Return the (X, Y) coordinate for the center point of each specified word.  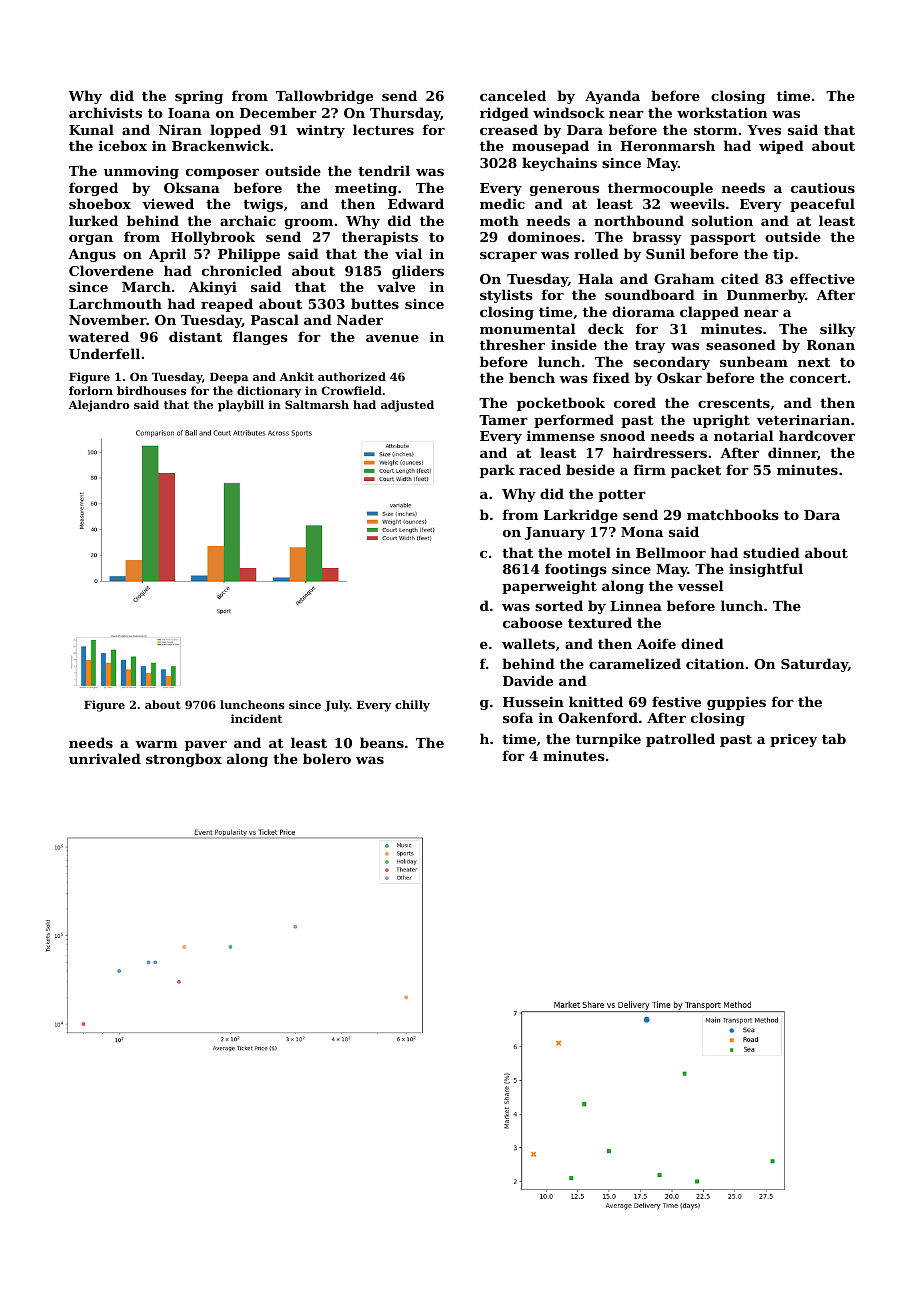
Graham (684, 278)
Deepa (229, 378)
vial (408, 253)
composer (222, 174)
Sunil (665, 253)
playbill (241, 406)
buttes (375, 303)
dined (702, 643)
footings (576, 570)
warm (156, 744)
